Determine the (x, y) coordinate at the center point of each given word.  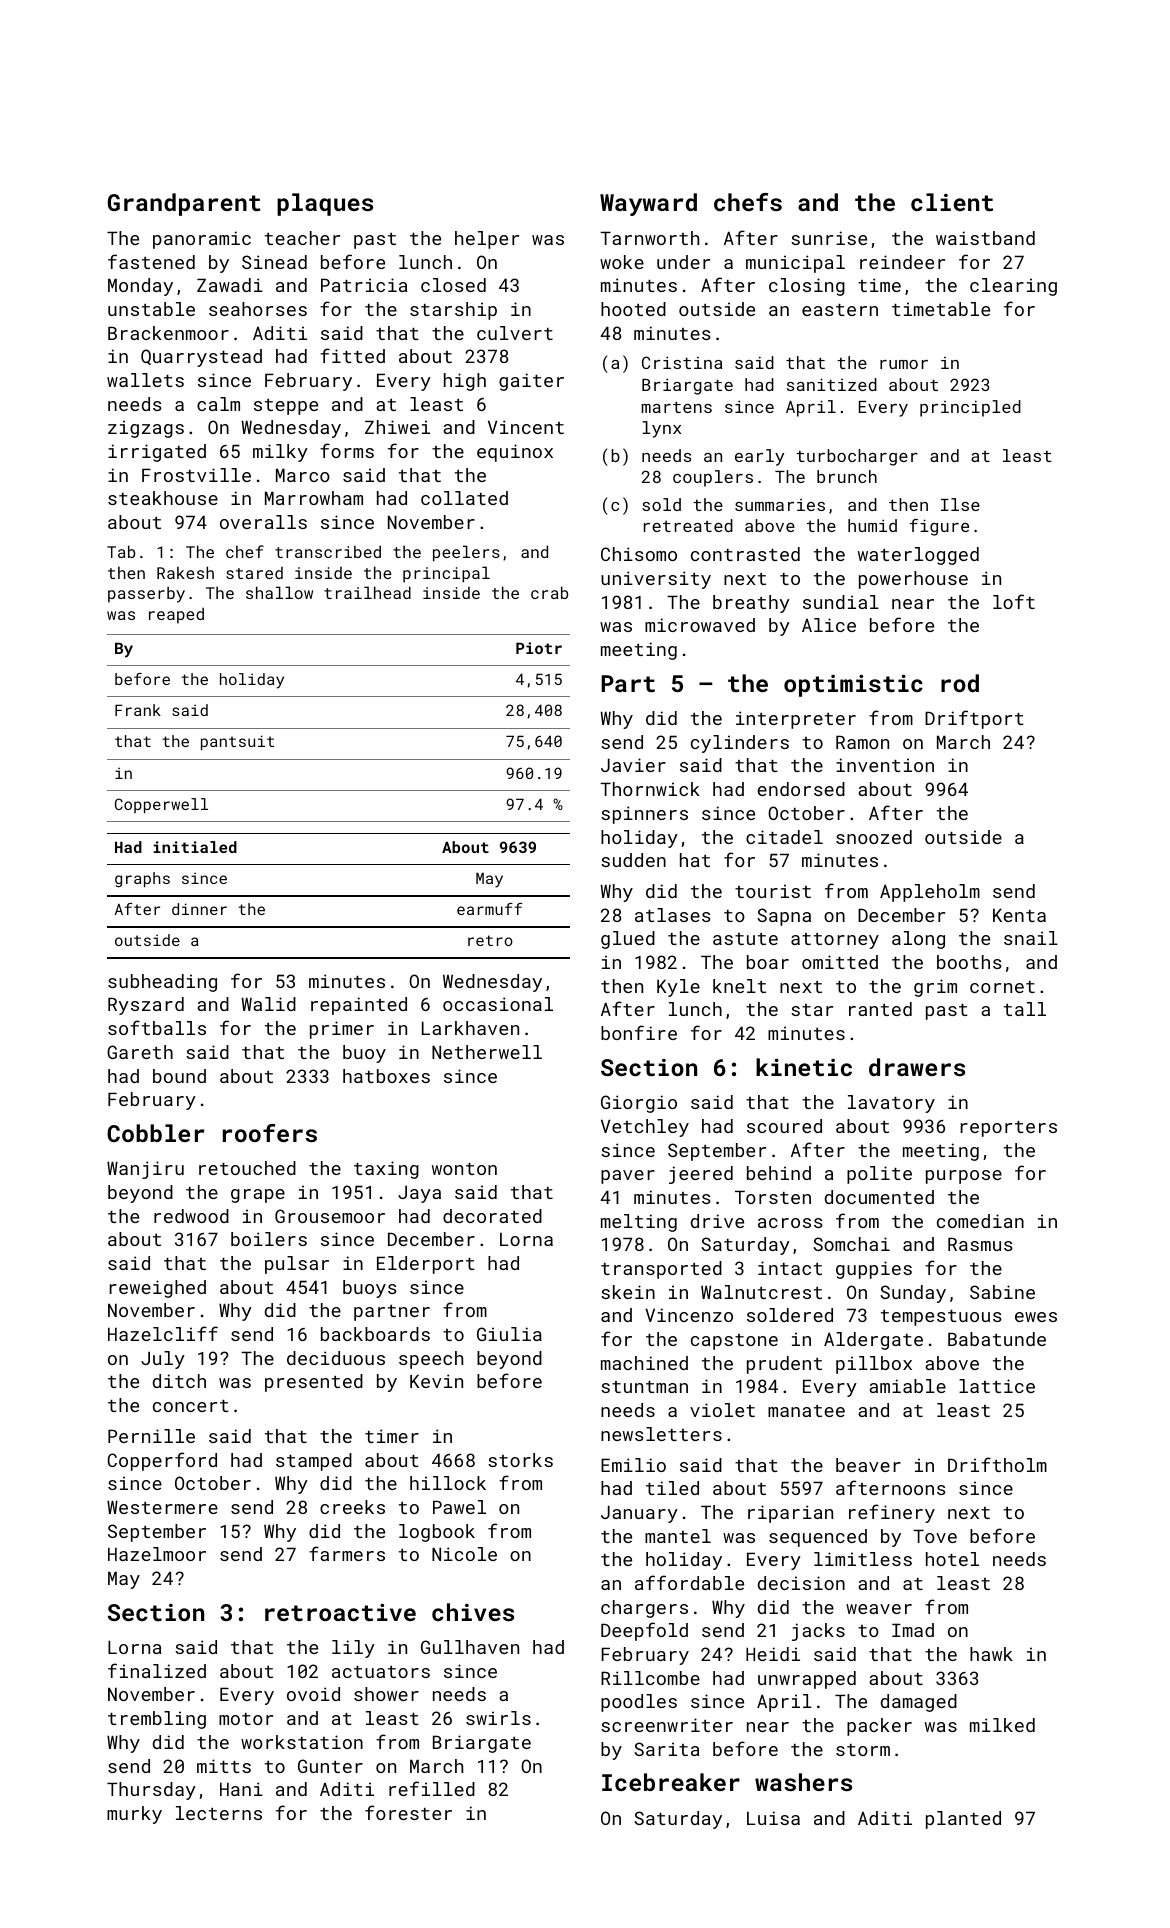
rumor (904, 364)
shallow (279, 592)
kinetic (804, 1067)
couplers (713, 478)
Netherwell (487, 1052)
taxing (386, 1170)
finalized (157, 1670)
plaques (325, 204)
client (952, 202)
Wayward (648, 204)
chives (473, 1612)
